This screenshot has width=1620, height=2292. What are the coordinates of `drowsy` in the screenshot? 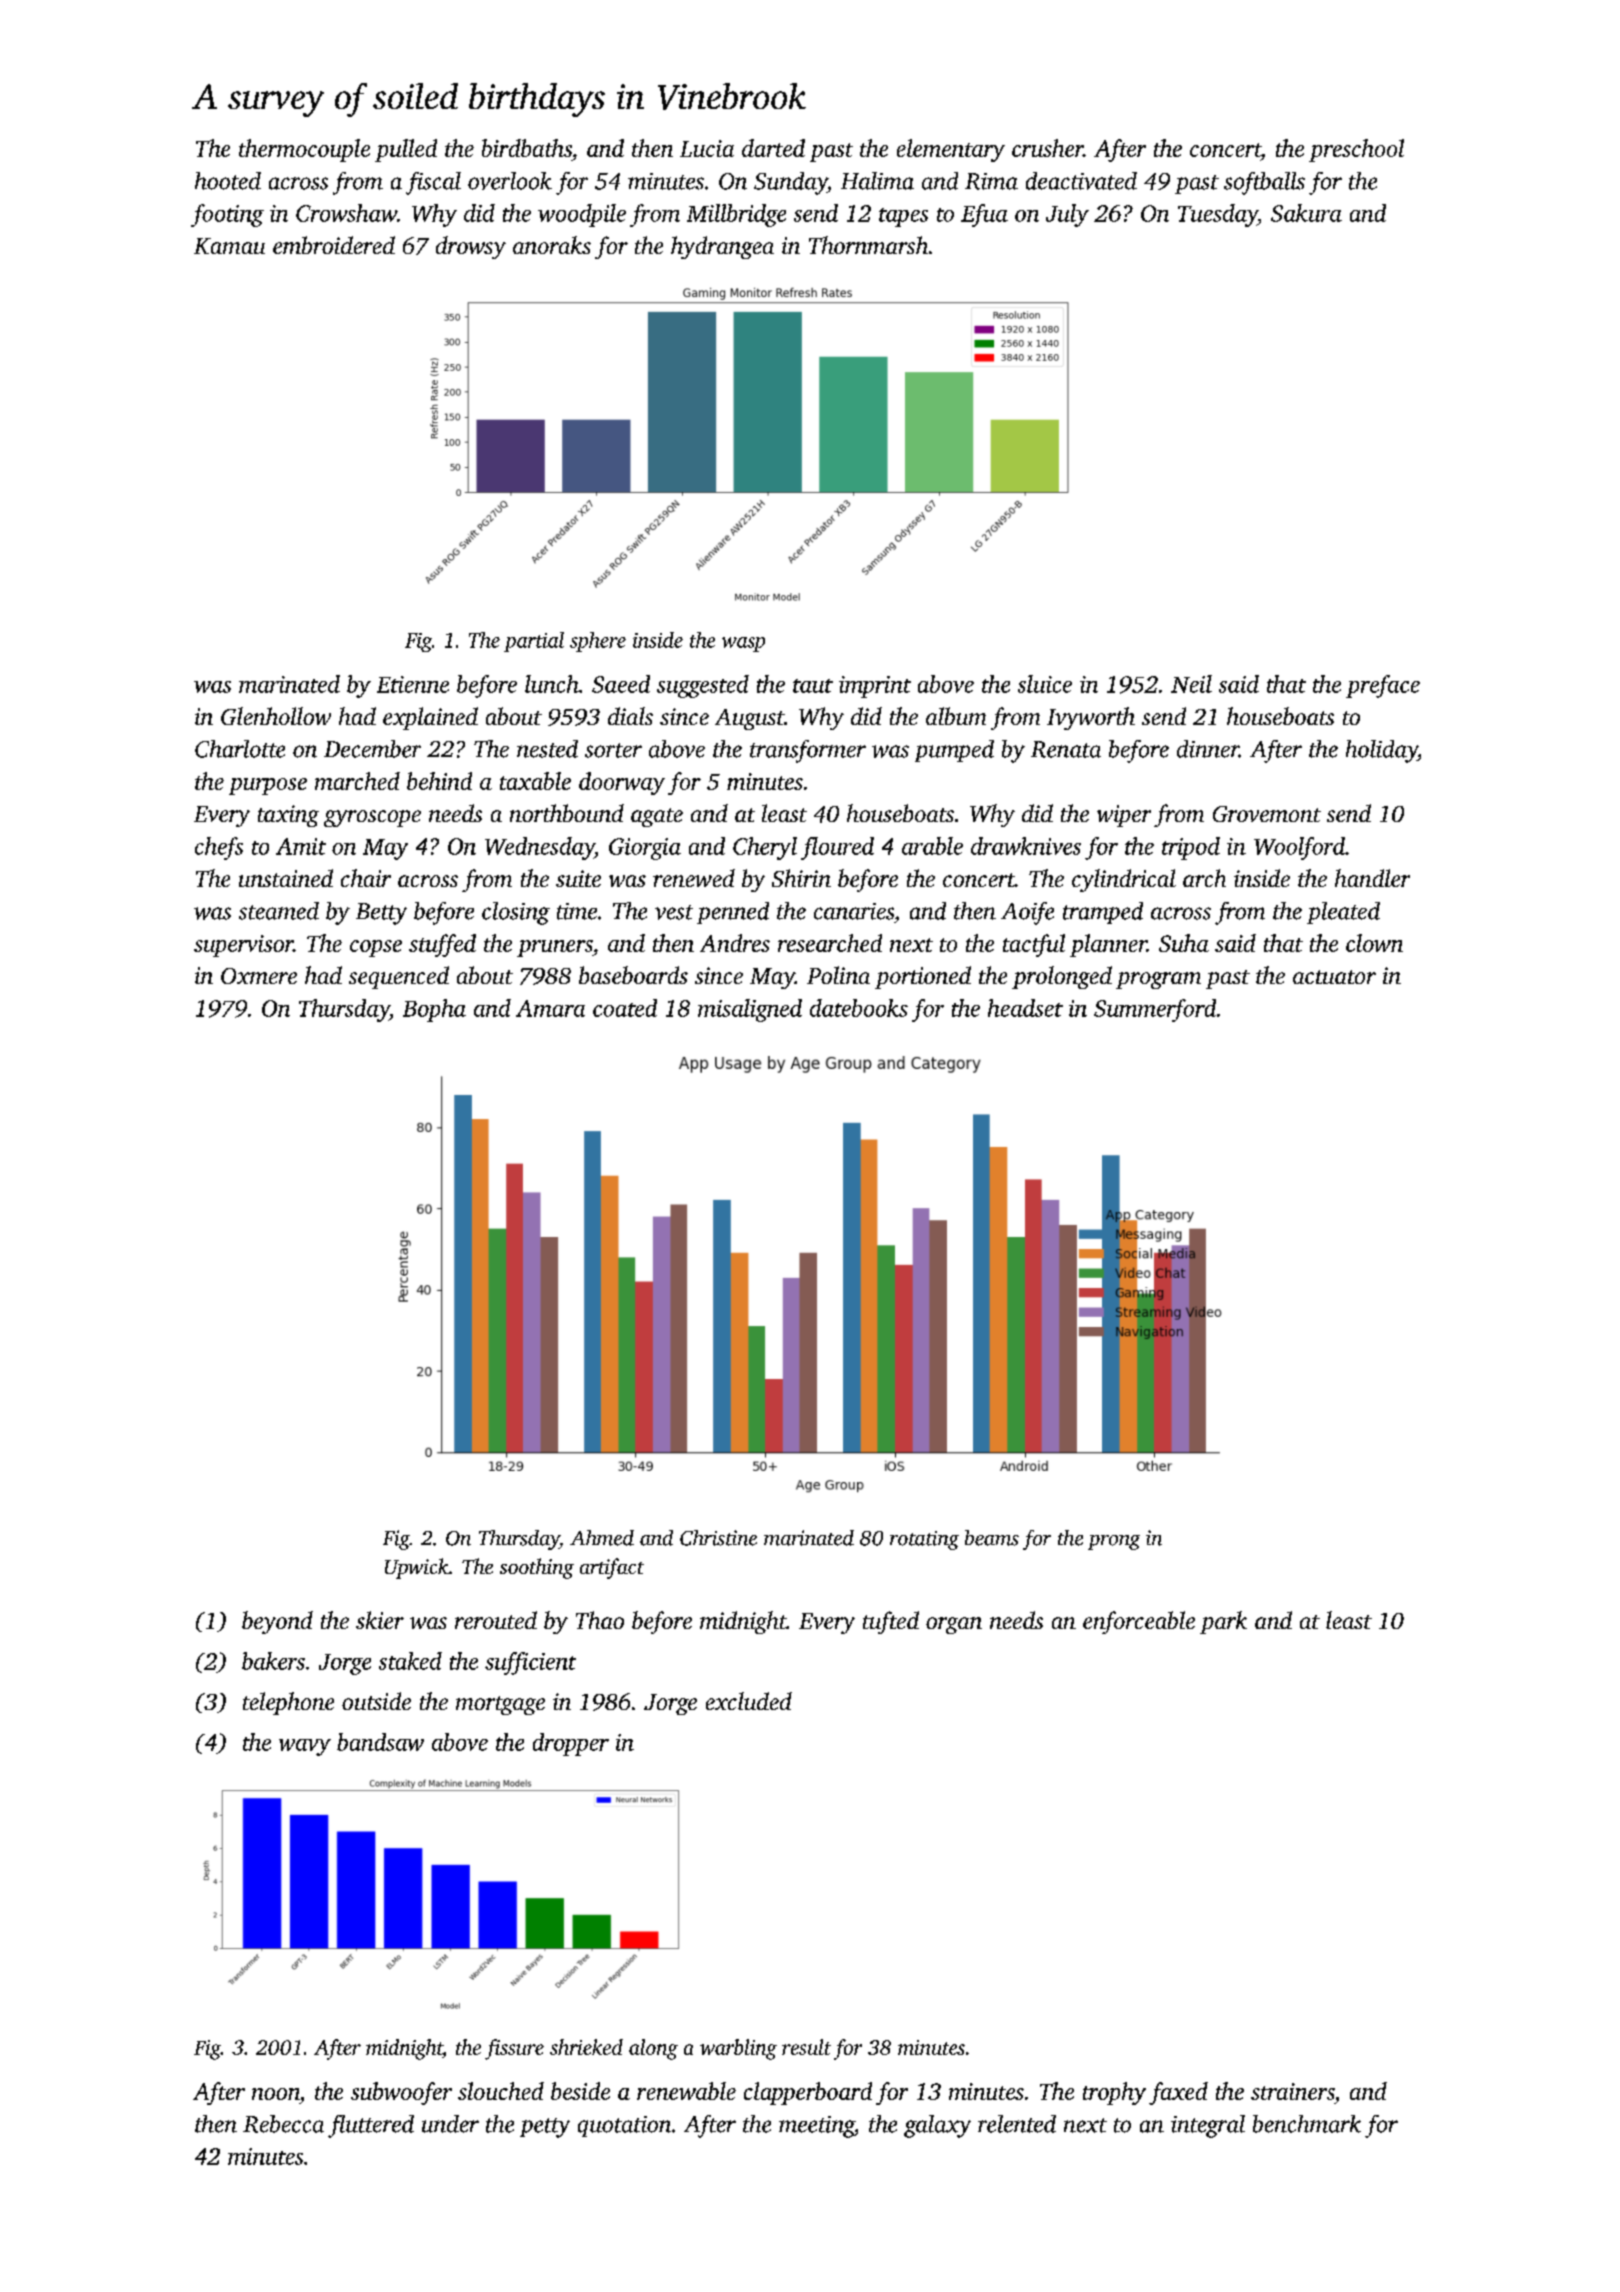 It's located at (471, 247).
